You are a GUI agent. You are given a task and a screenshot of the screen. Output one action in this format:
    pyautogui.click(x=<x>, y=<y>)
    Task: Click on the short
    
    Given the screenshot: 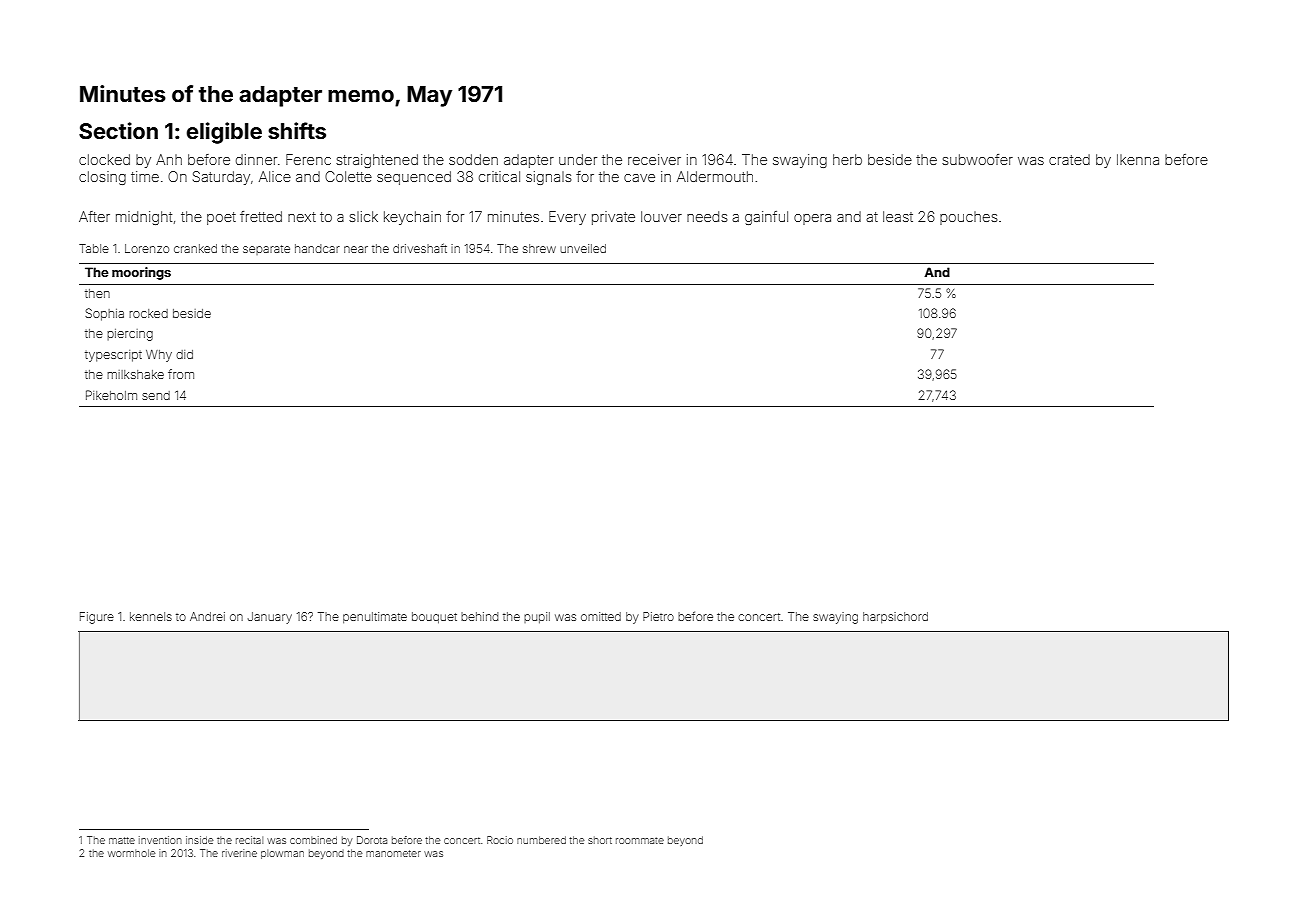 What is the action you would take?
    pyautogui.click(x=600, y=840)
